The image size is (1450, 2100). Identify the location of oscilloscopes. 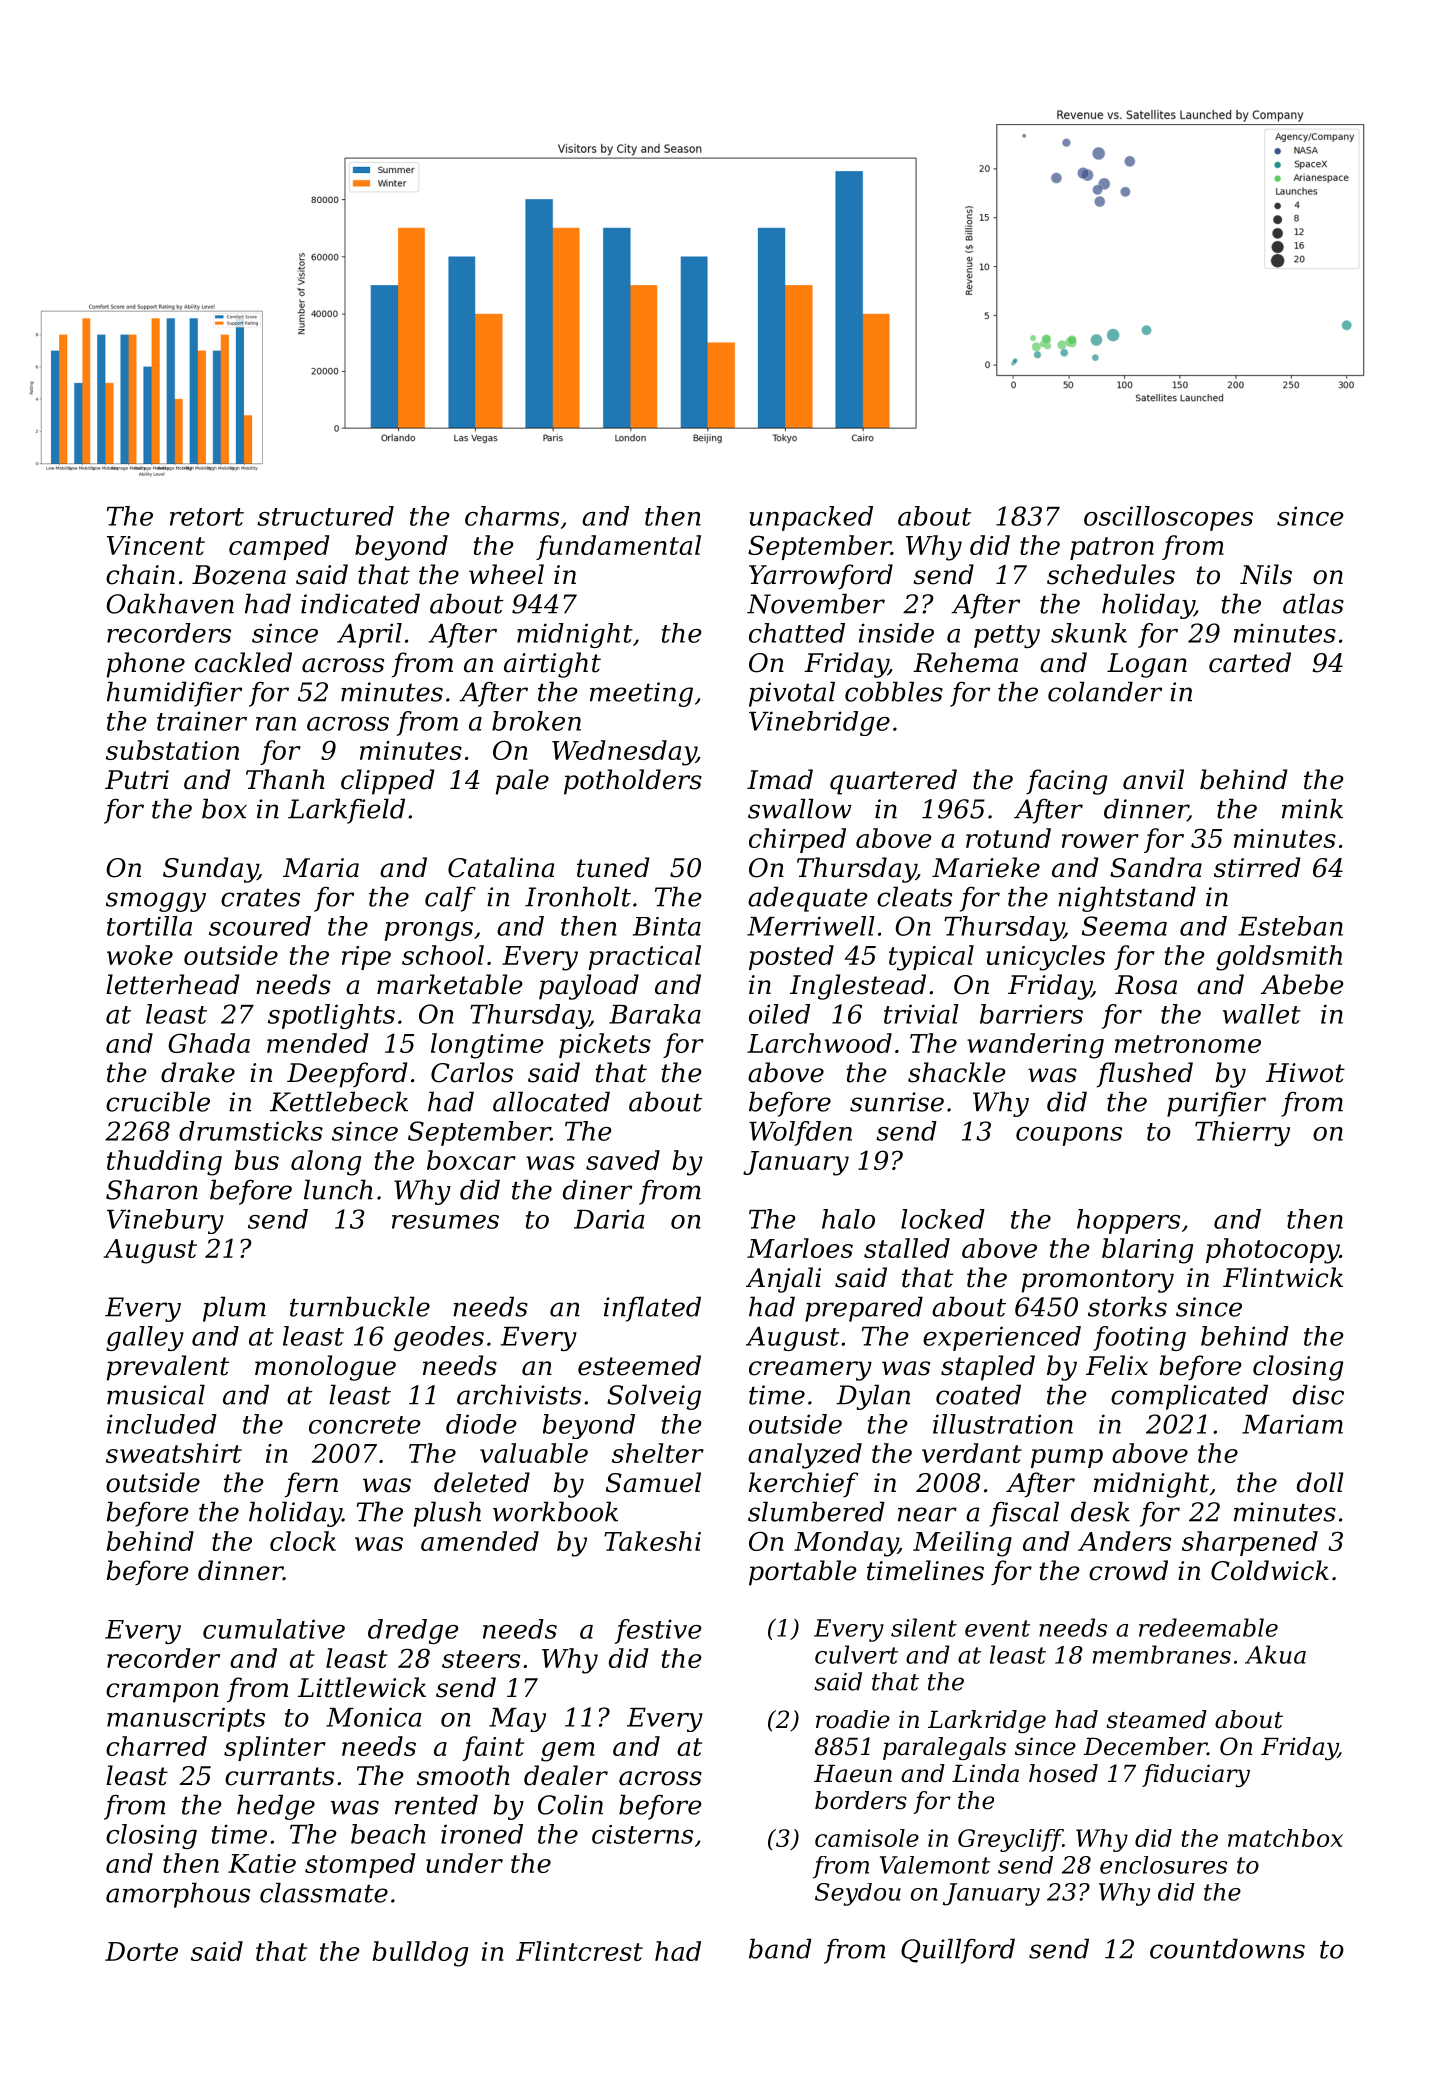
(1168, 518).
